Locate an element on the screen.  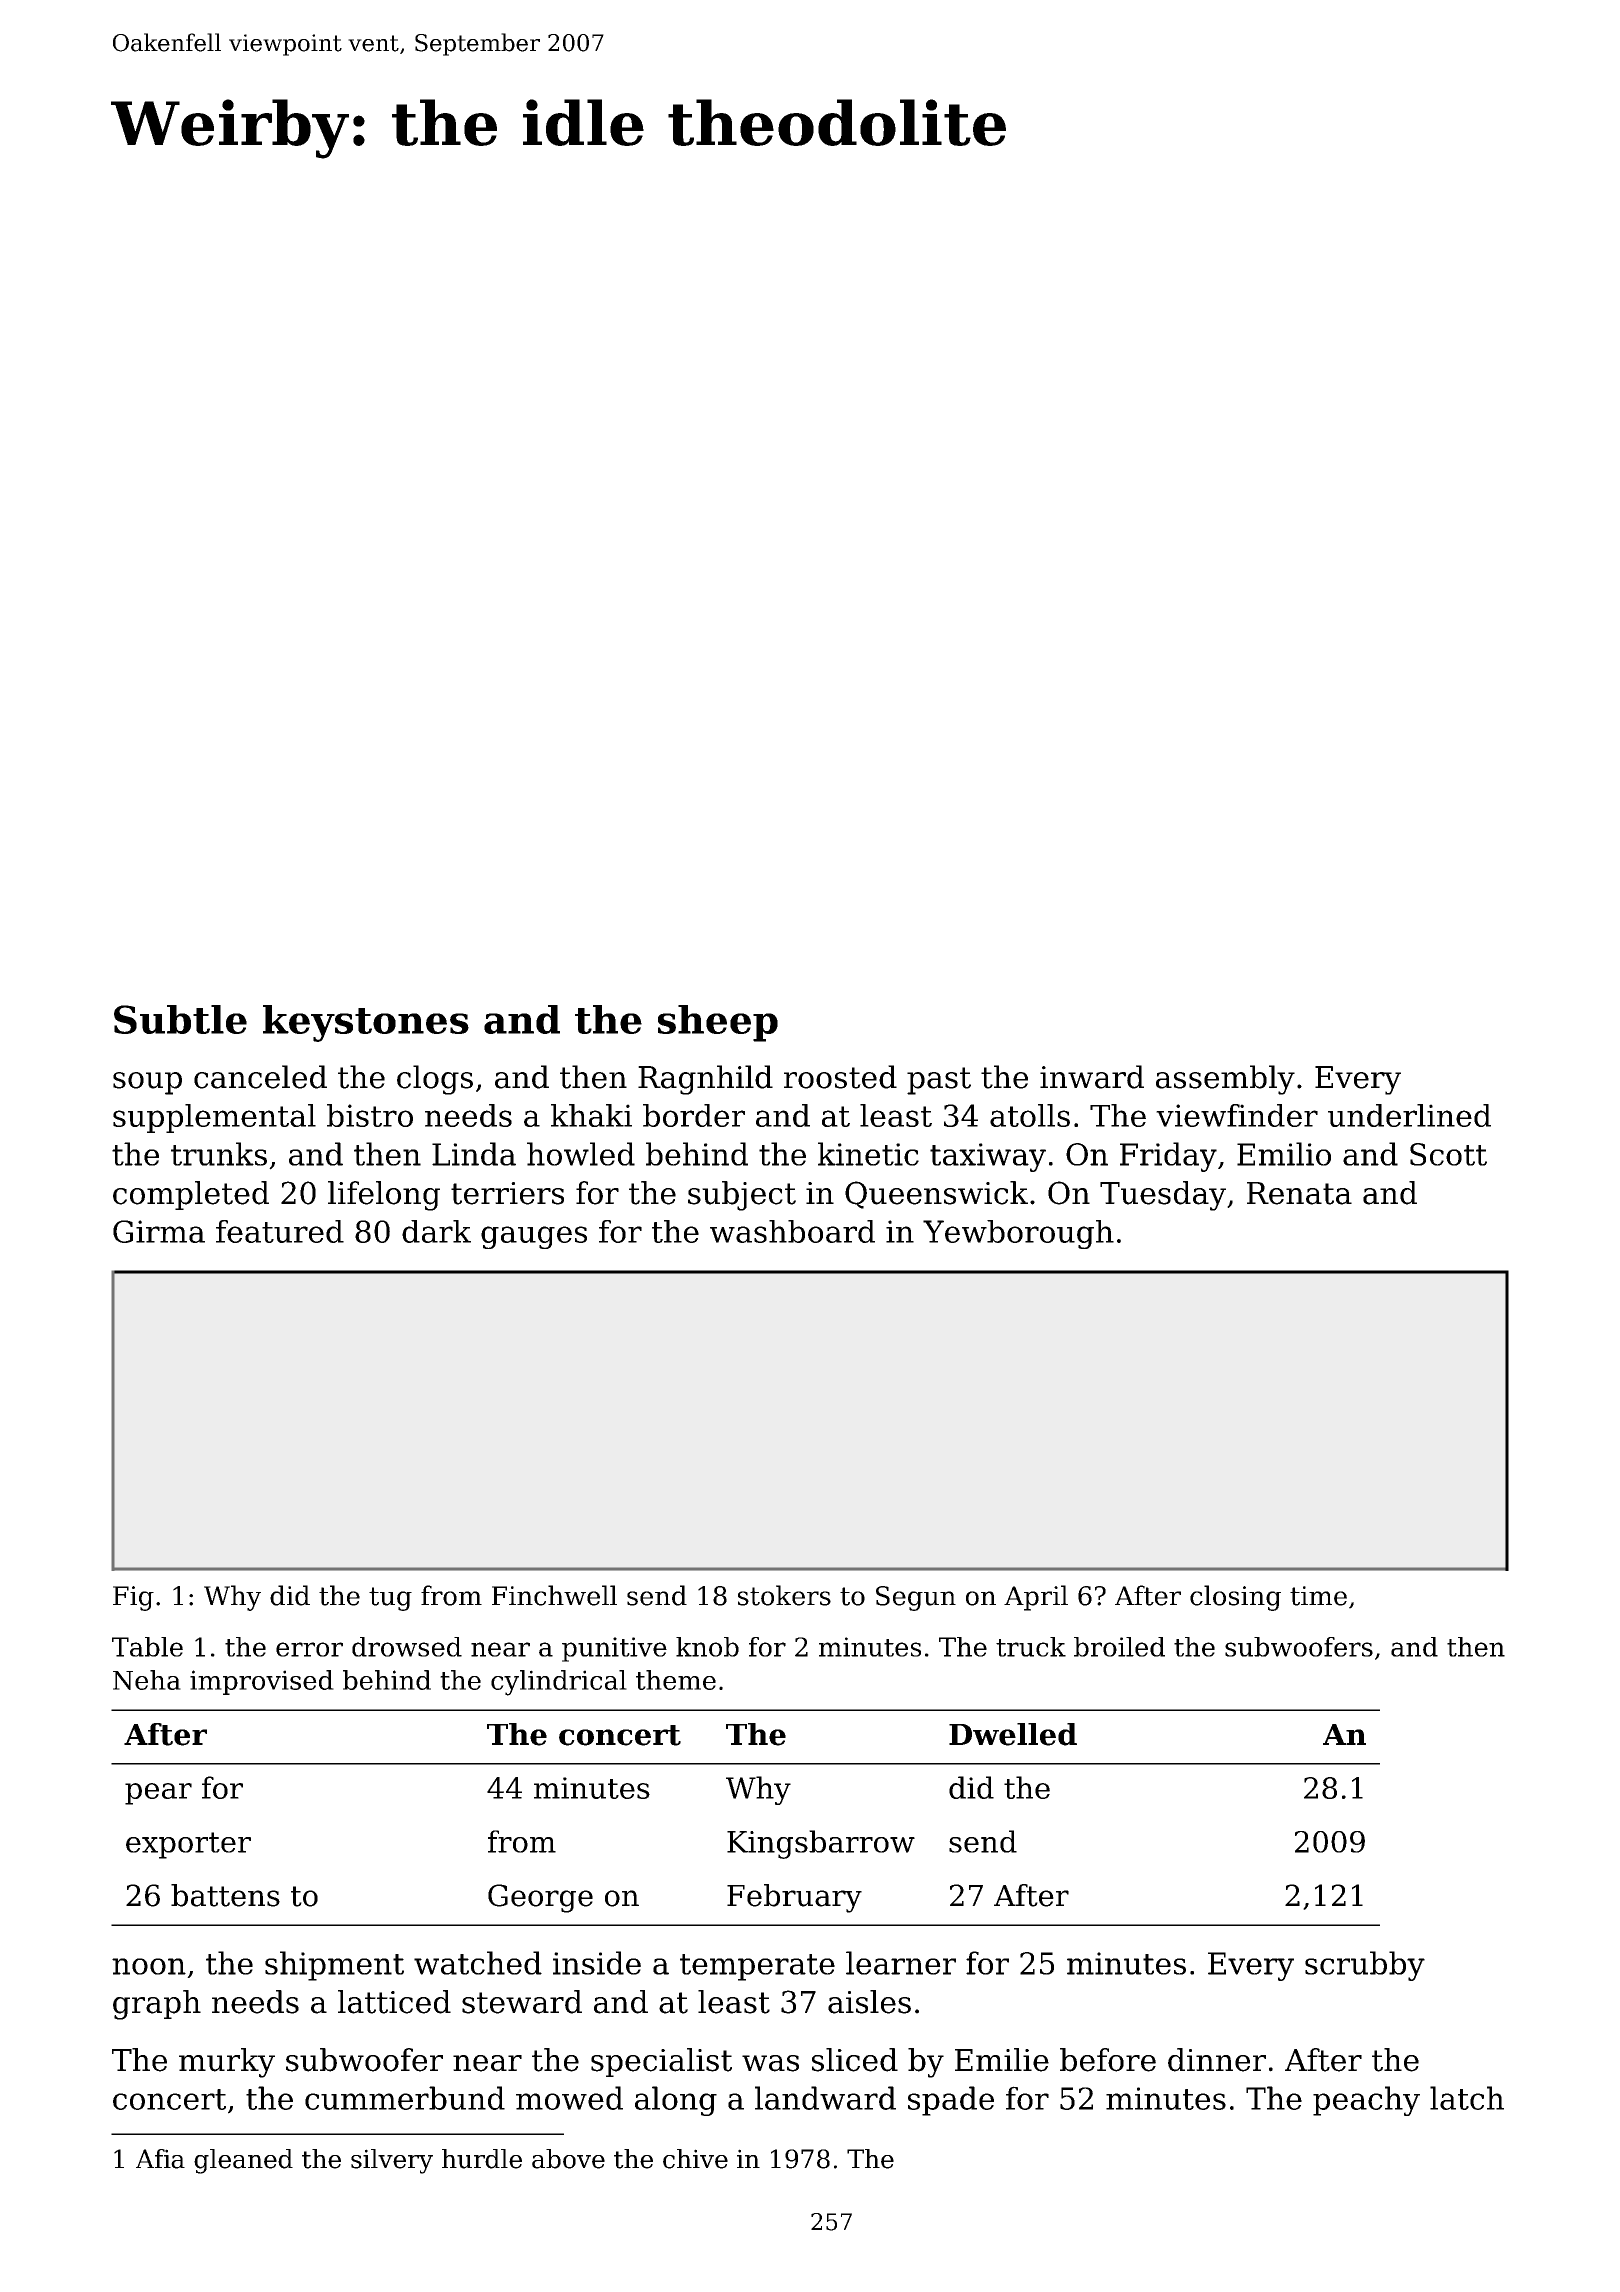
time is located at coordinates (1318, 1596).
